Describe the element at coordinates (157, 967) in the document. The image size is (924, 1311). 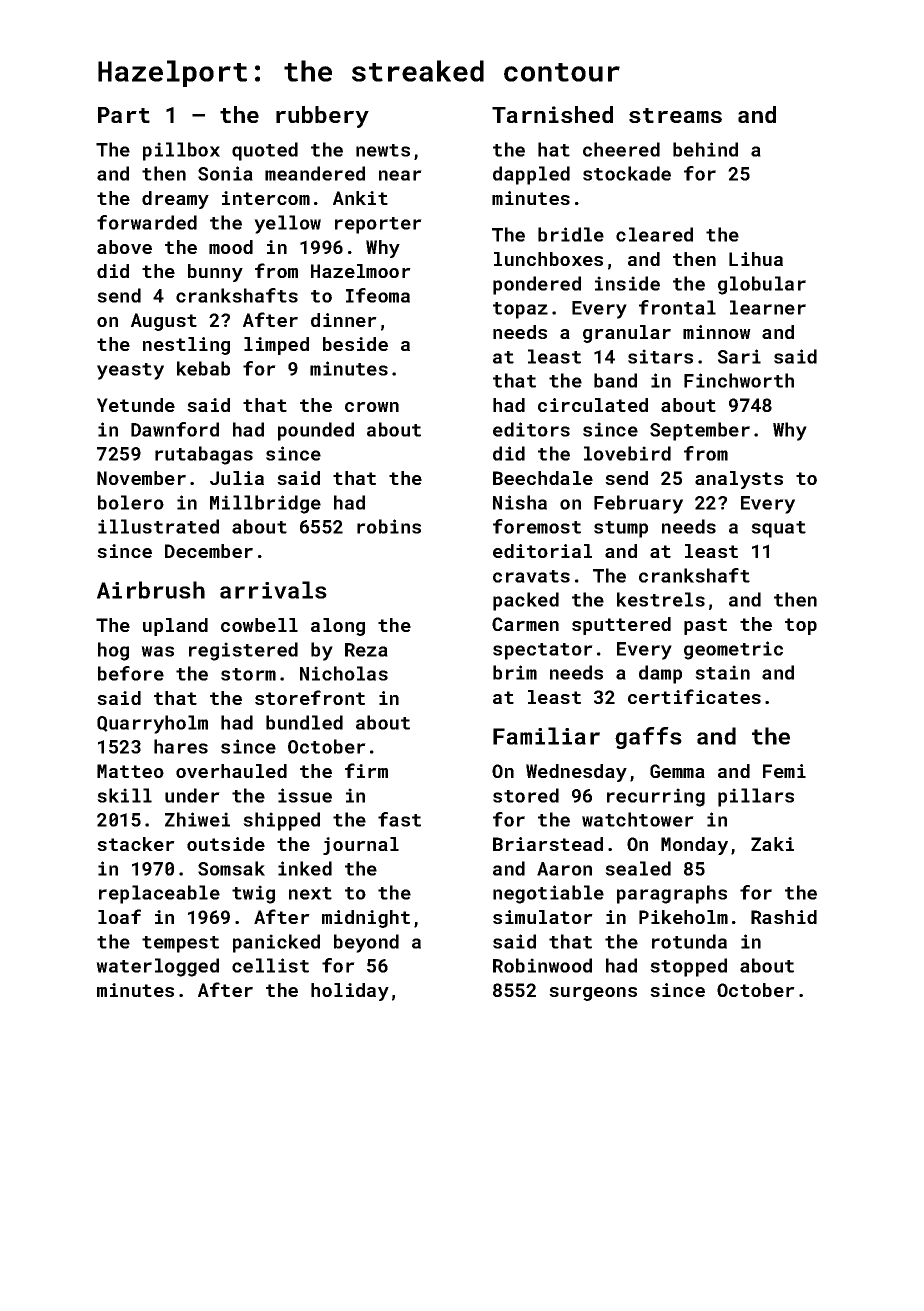
I see `waterlogged` at that location.
